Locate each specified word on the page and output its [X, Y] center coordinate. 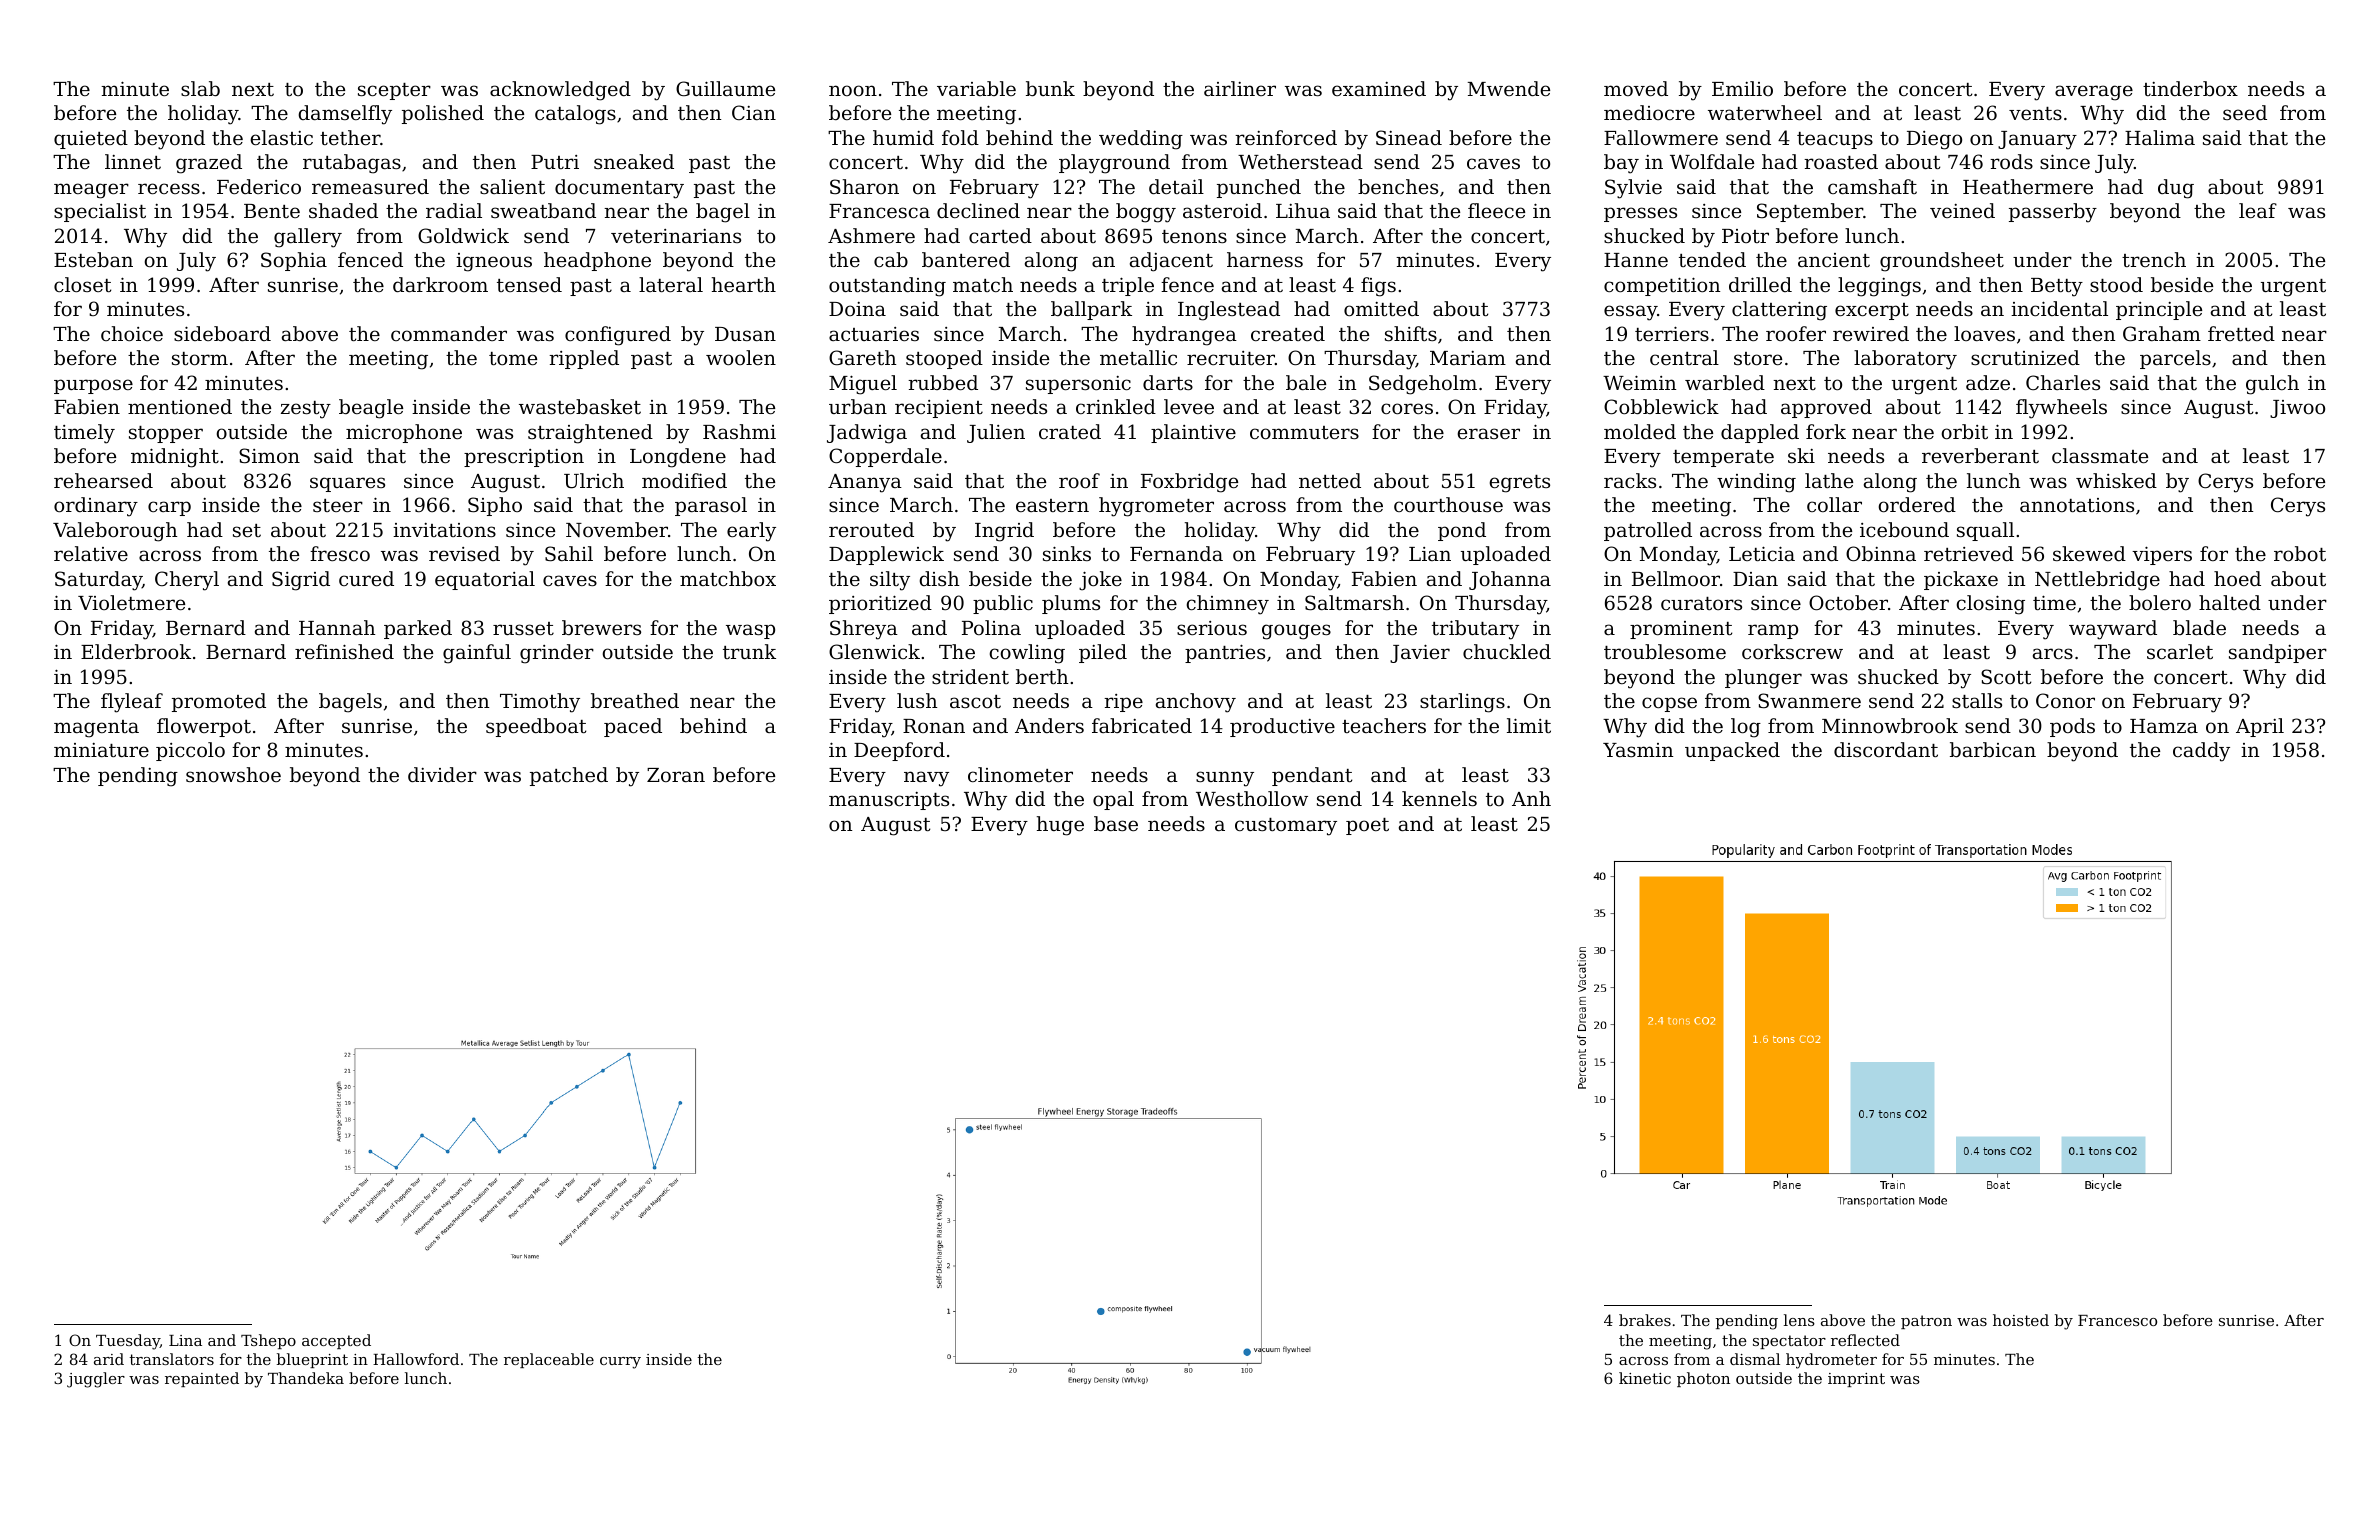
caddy [2201, 752]
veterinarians [676, 236]
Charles [2063, 382]
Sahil [569, 554]
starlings [1462, 703]
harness [1265, 259]
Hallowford [416, 1359]
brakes [1645, 1320]
